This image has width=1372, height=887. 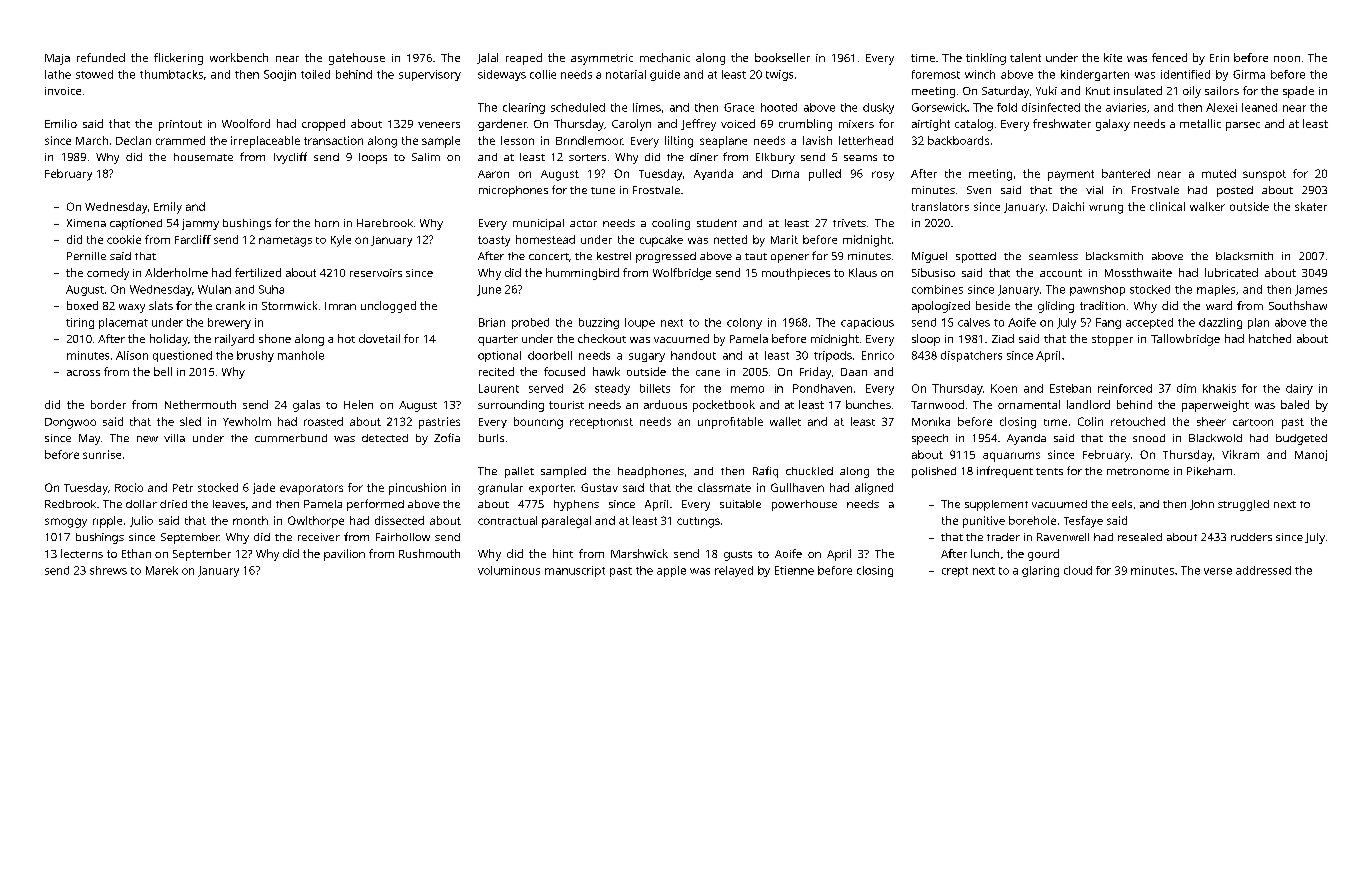 What do you see at coordinates (782, 57) in the image?
I see `bookseller` at bounding box center [782, 57].
